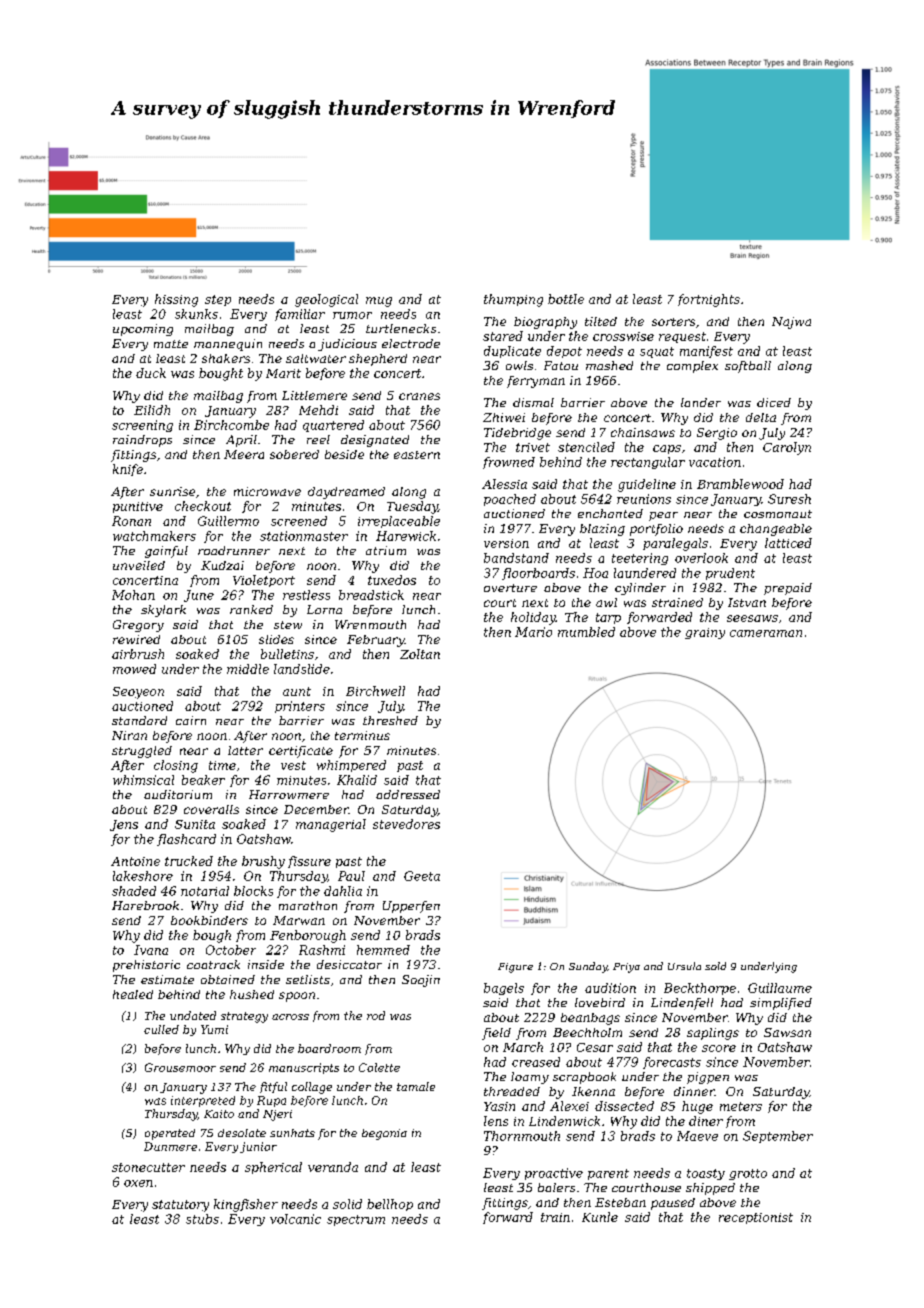  I want to click on grainy, so click(705, 633).
